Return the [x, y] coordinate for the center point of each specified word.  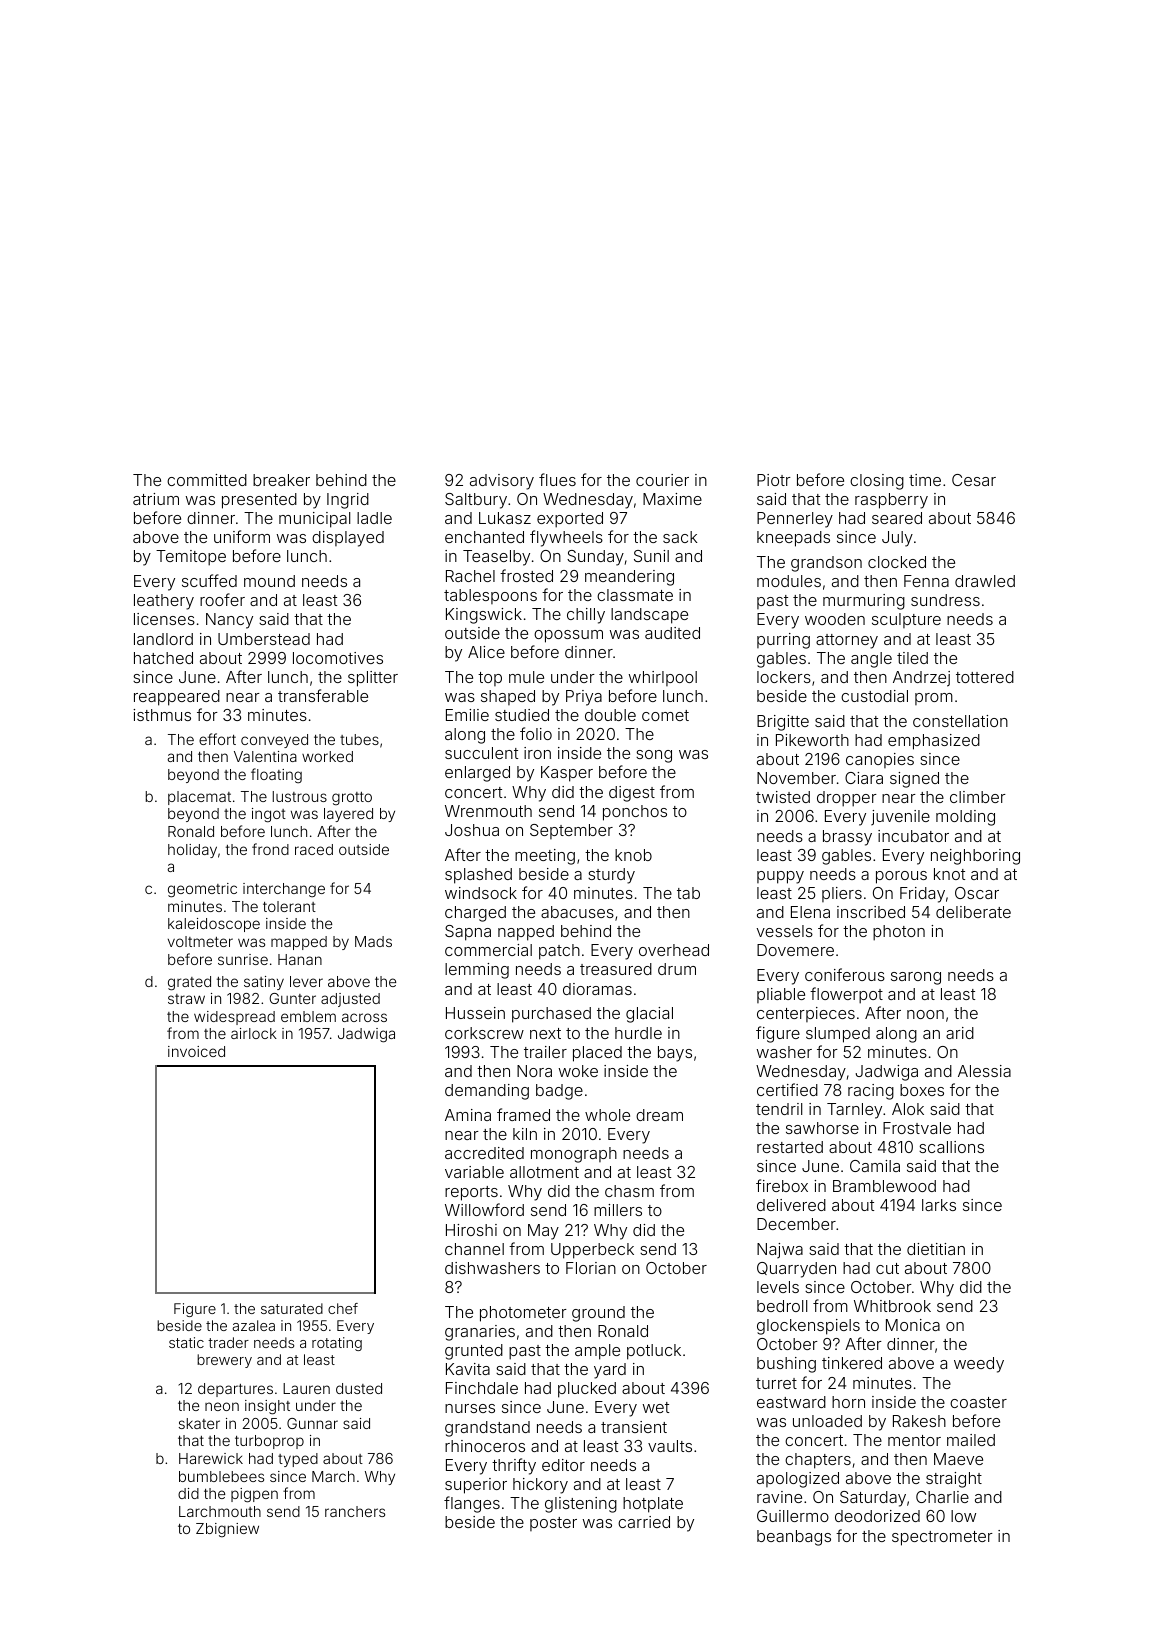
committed [207, 480]
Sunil [651, 556]
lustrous [300, 796]
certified [787, 1089]
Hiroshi [471, 1230]
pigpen [254, 1495]
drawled [985, 581]
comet [665, 715]
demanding [487, 1092]
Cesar [974, 480]
